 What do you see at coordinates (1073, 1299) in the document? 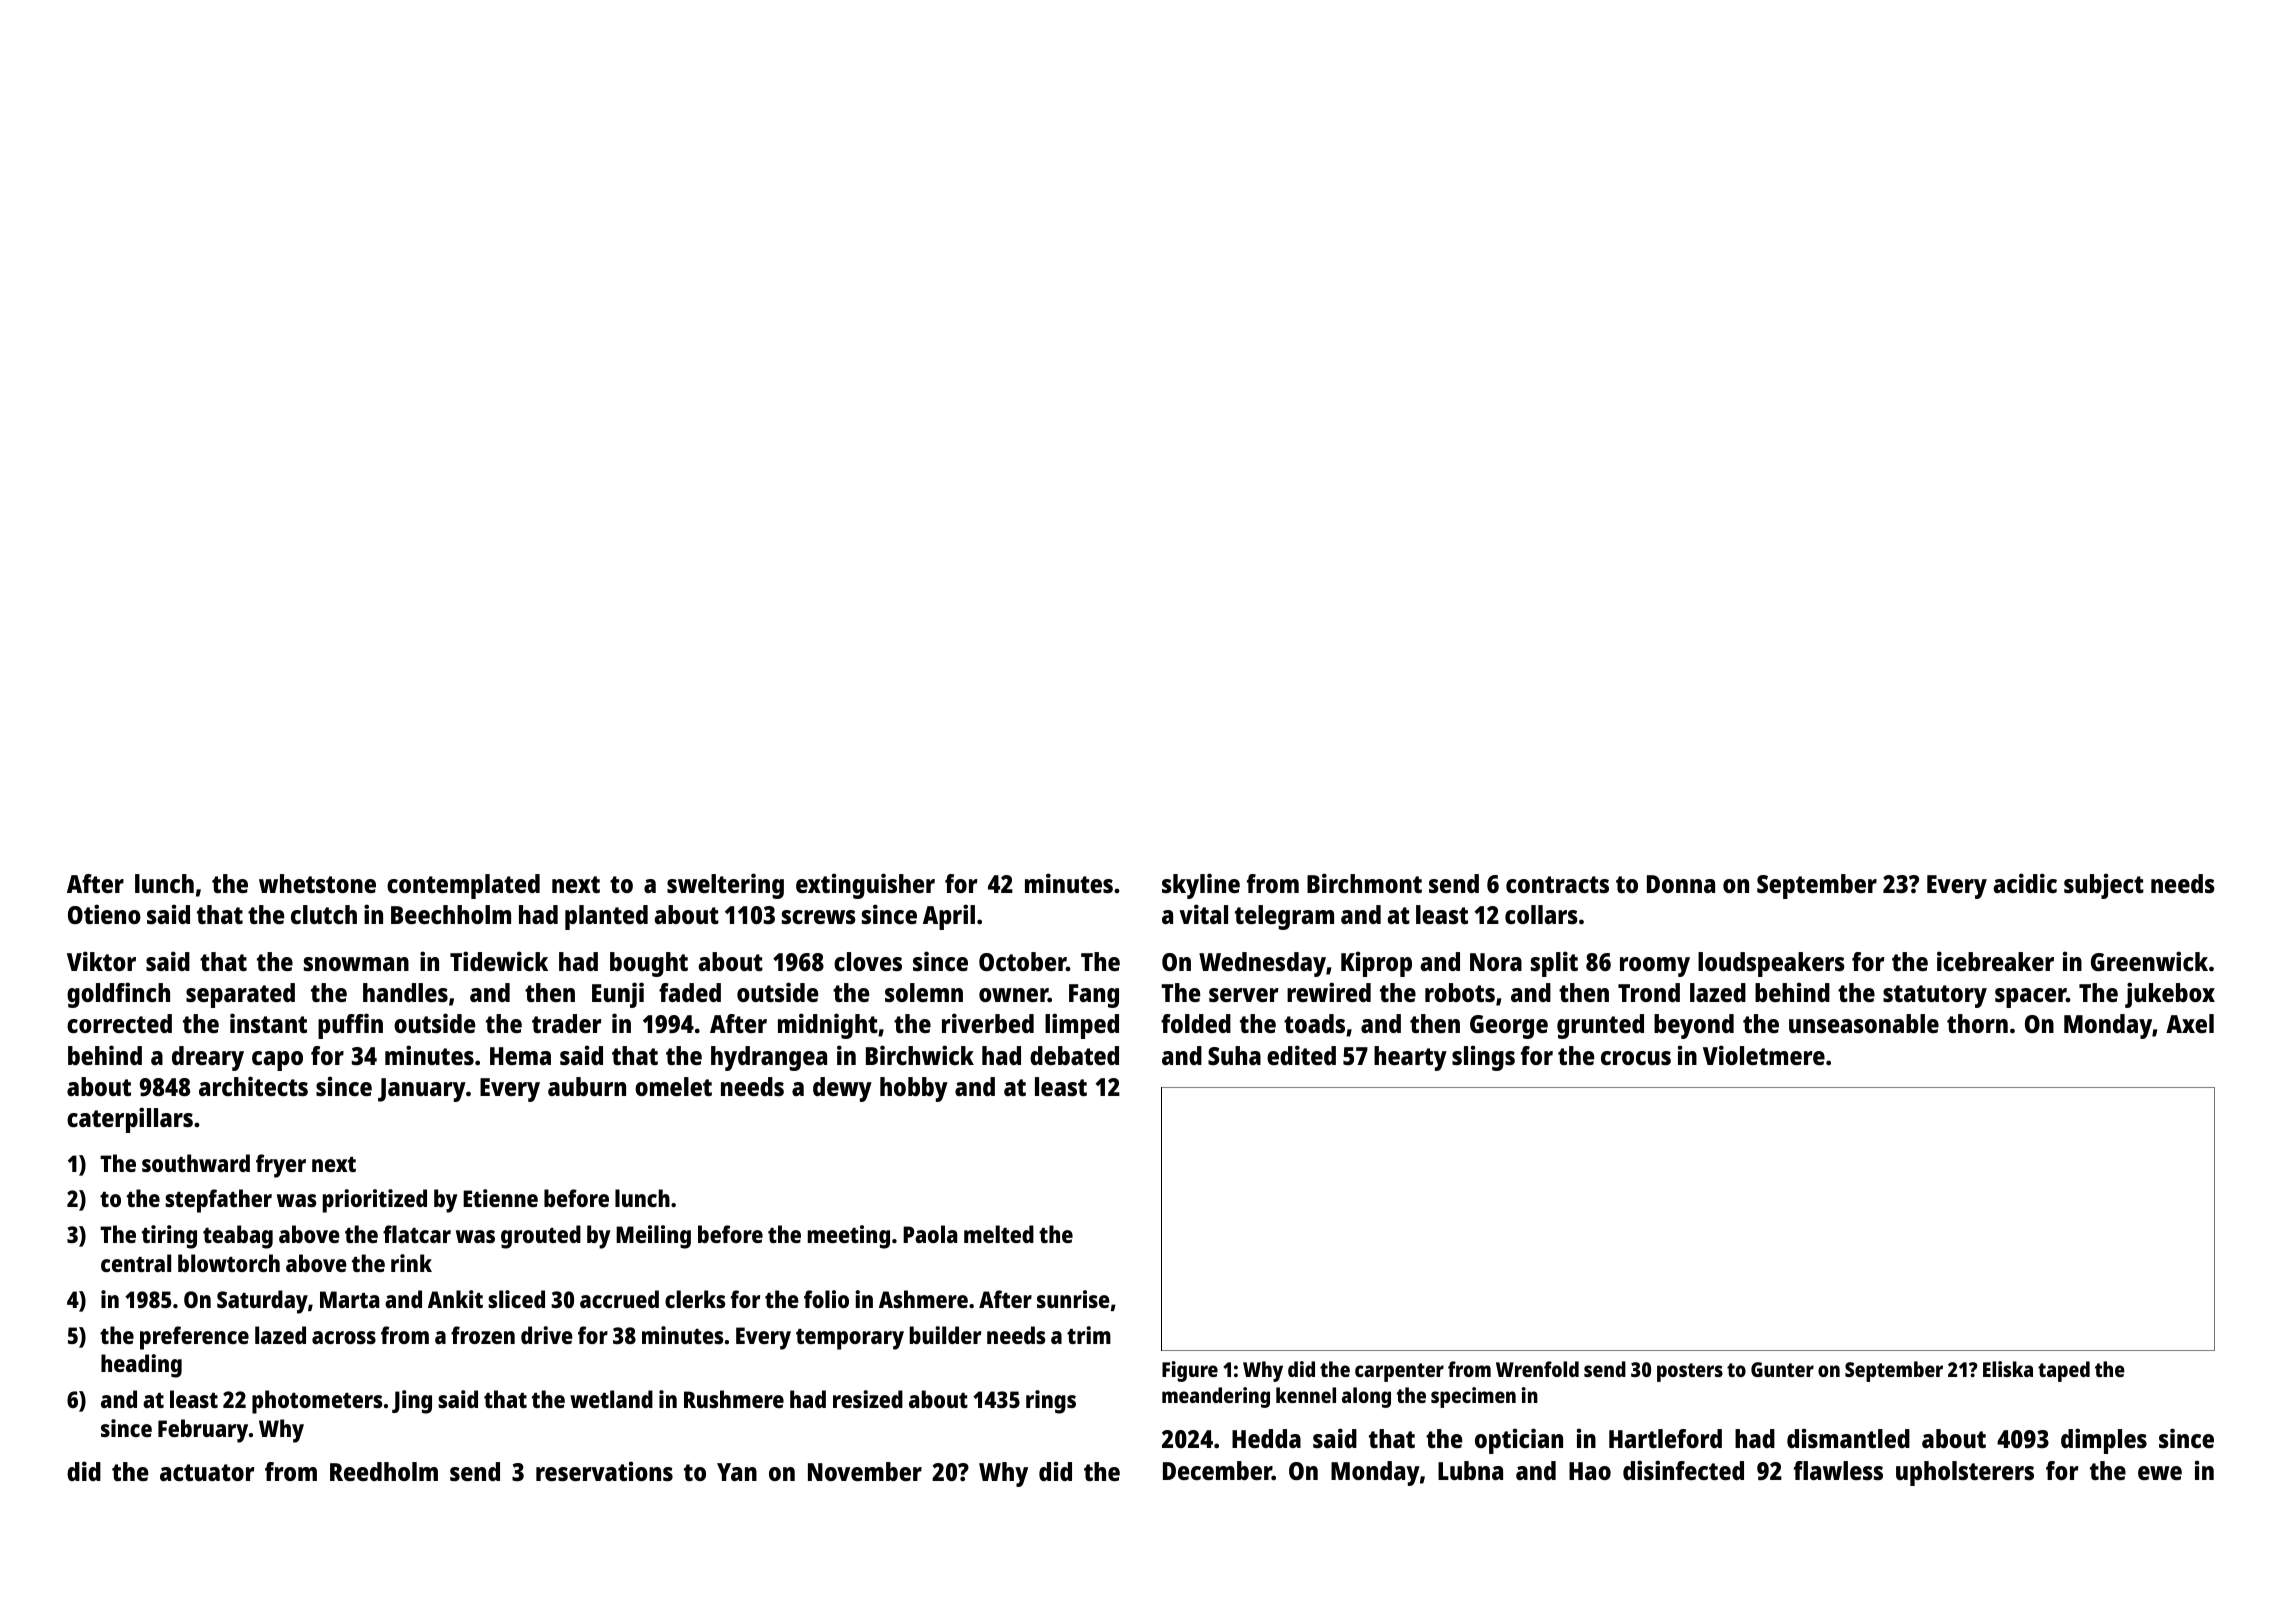
I see `sunrise` at bounding box center [1073, 1299].
